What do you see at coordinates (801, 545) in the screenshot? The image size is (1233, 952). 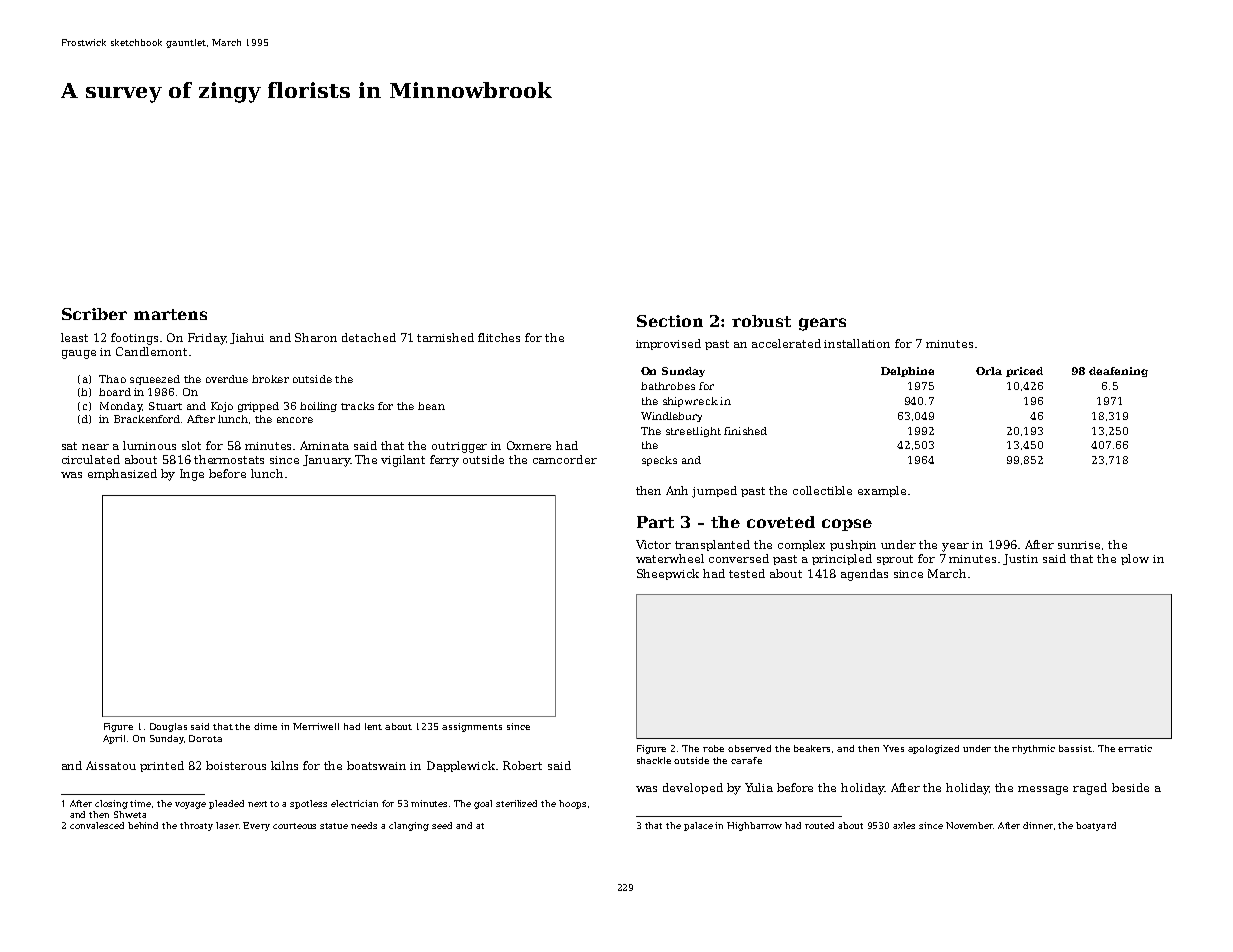 I see `complex` at bounding box center [801, 545].
